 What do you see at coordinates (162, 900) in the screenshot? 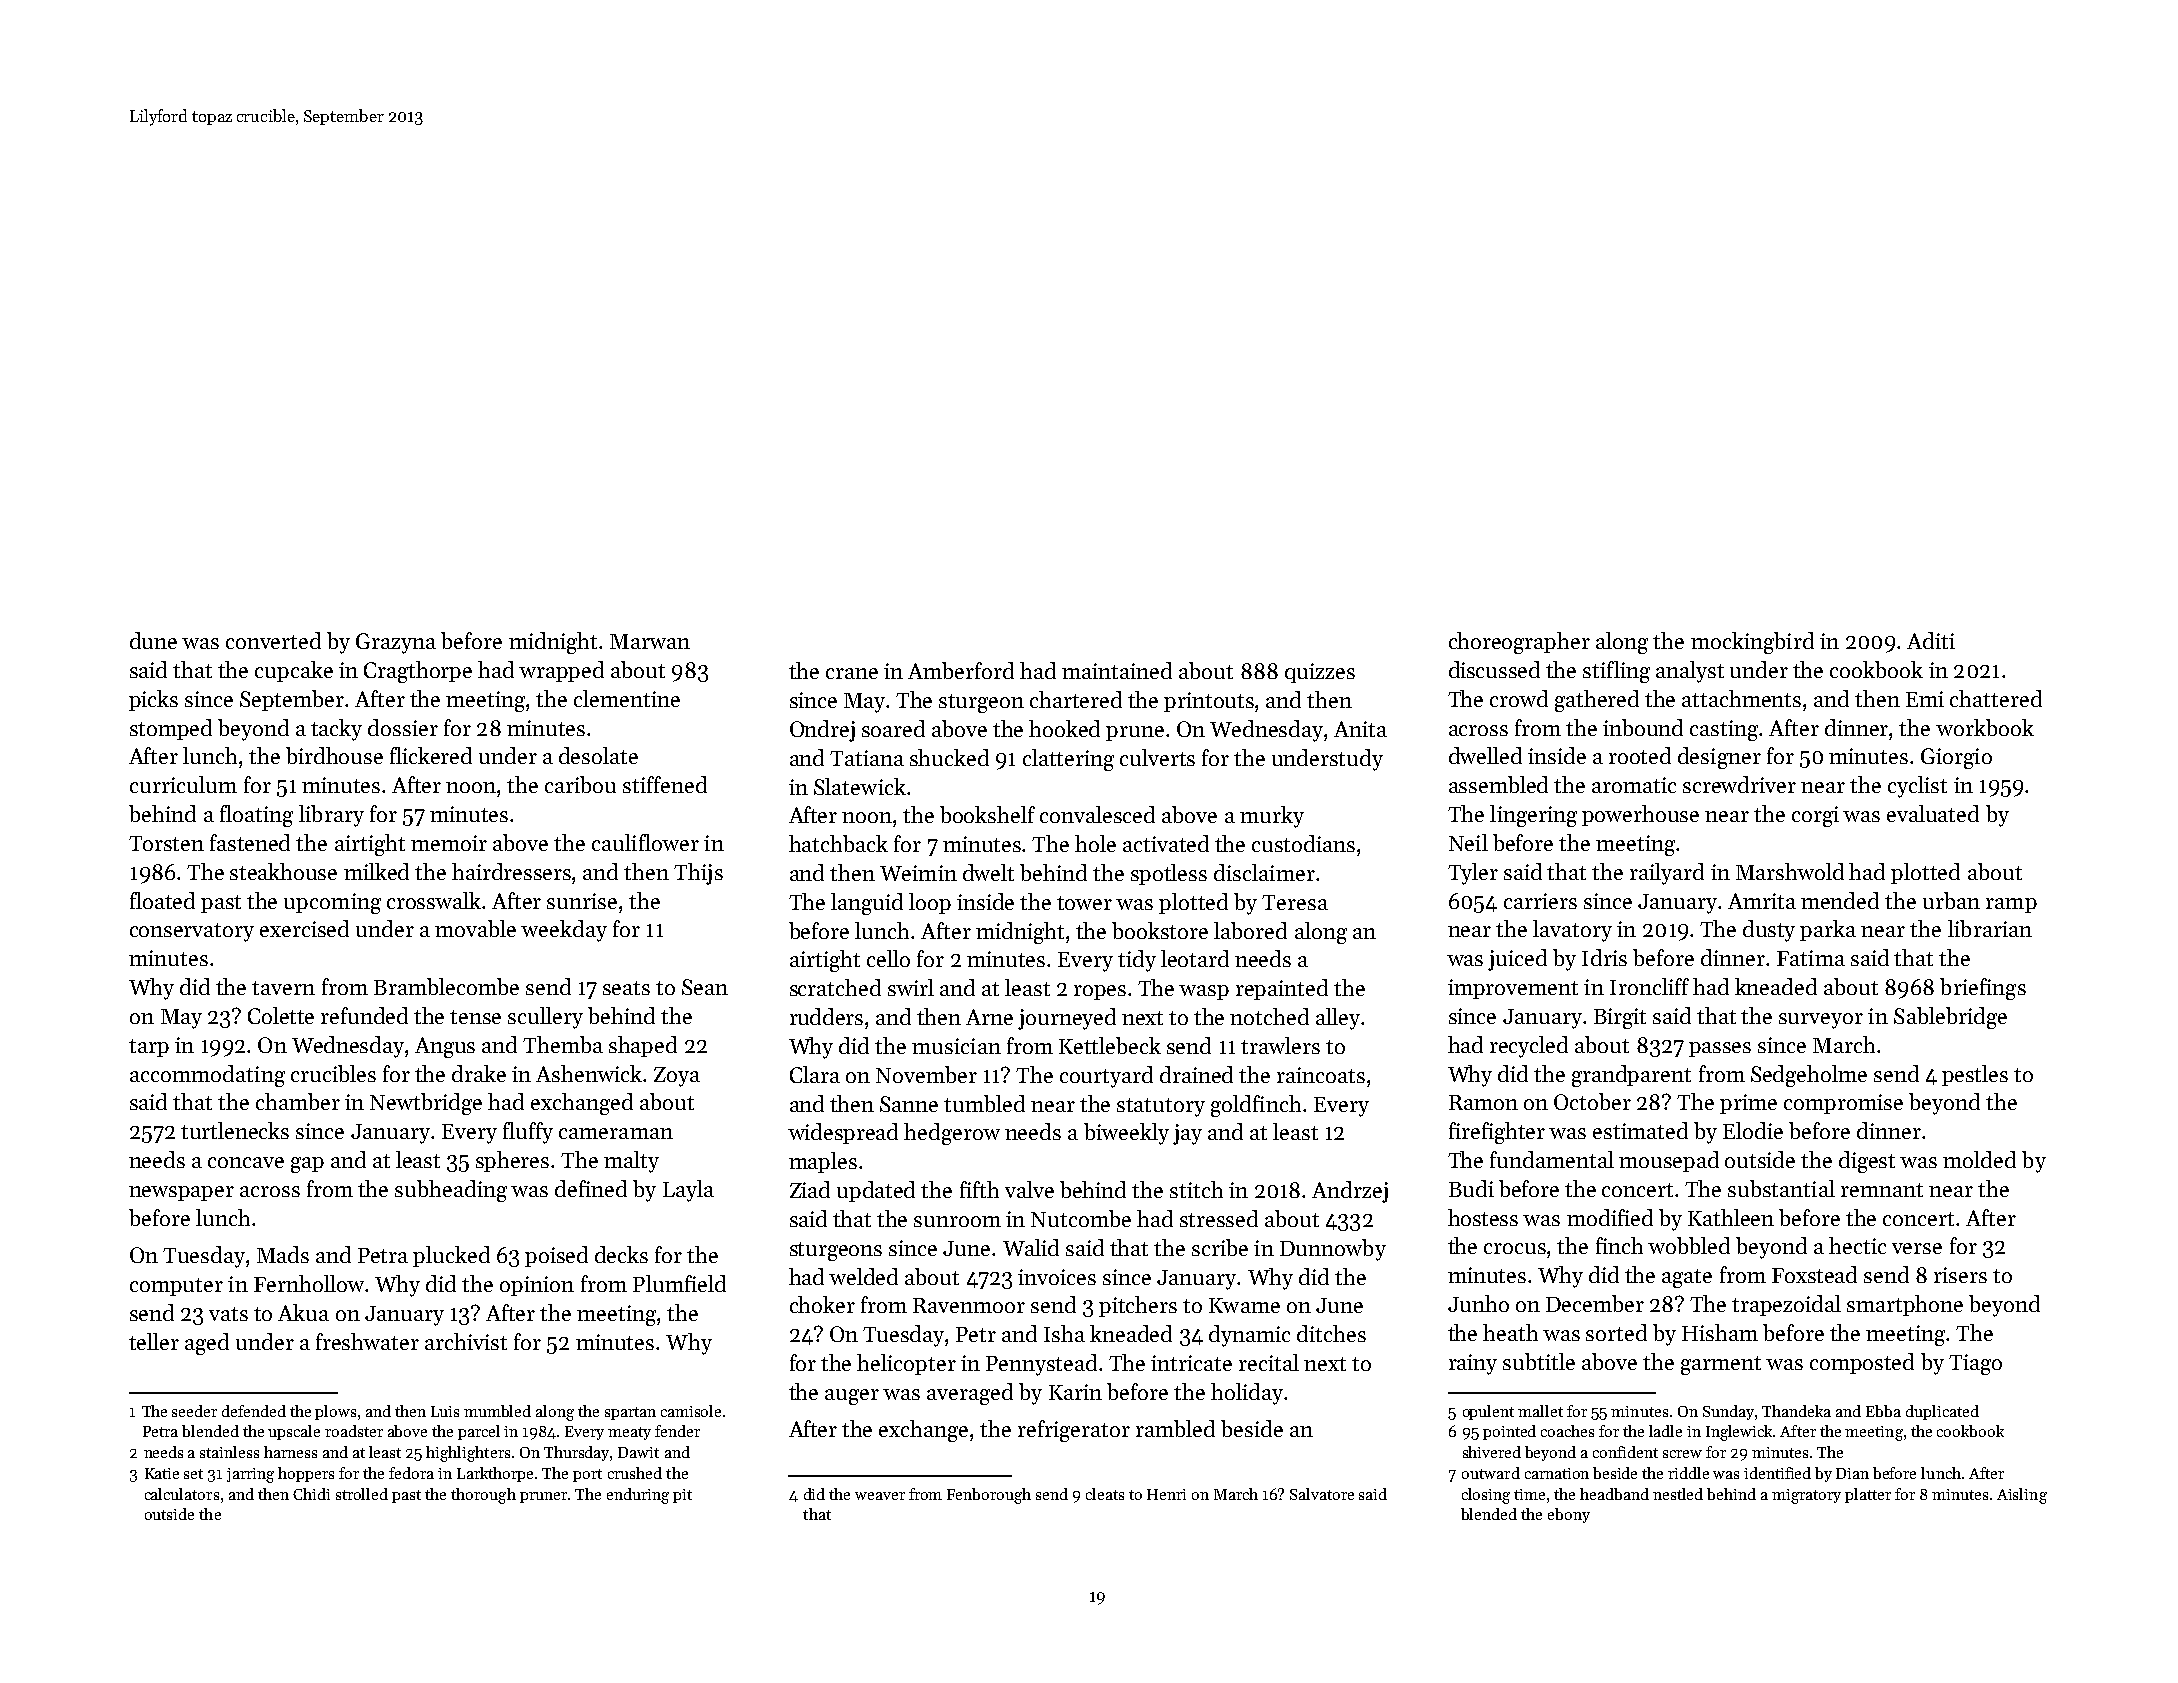
I see `floated` at bounding box center [162, 900].
